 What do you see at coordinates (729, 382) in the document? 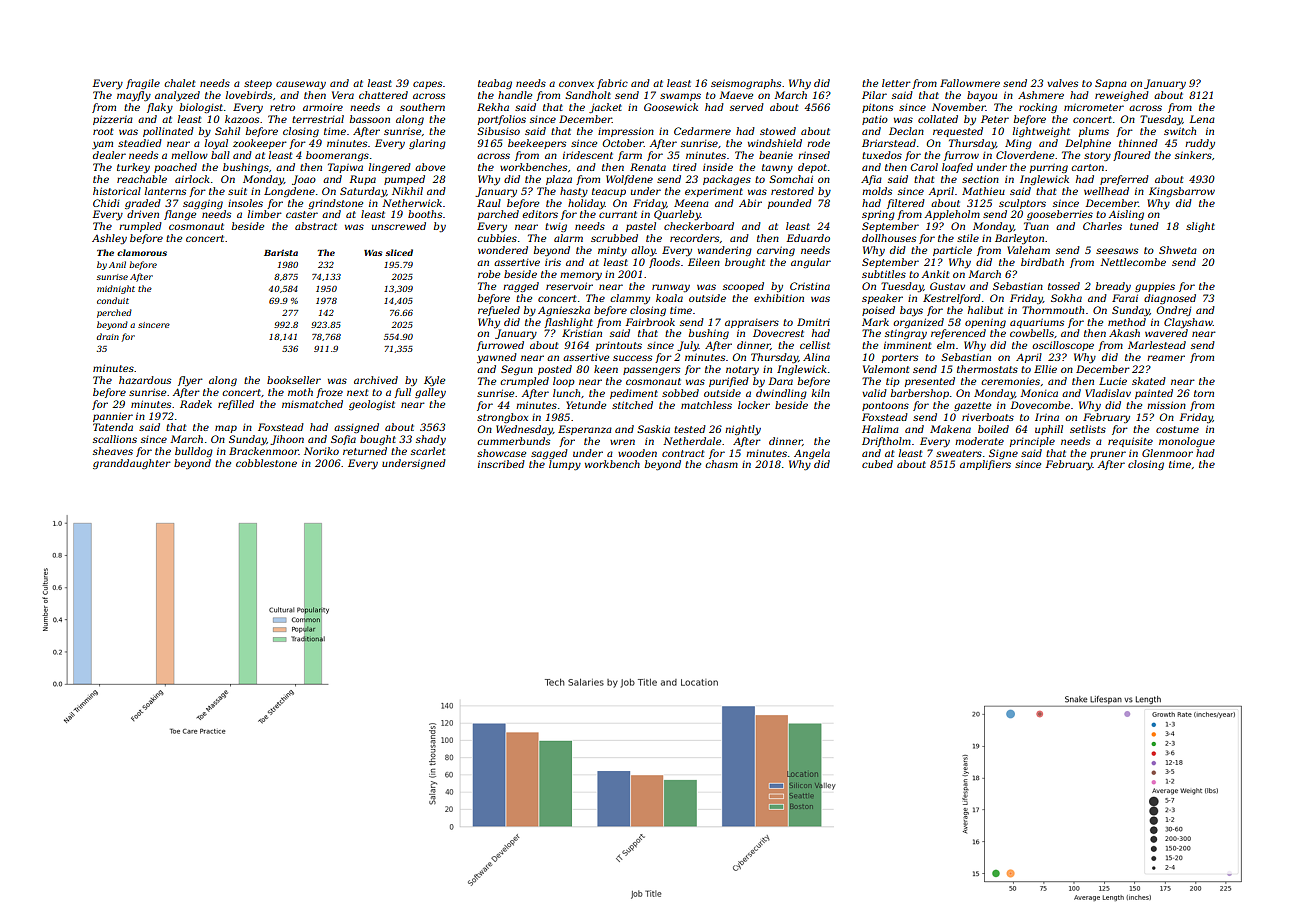
I see `purified` at bounding box center [729, 382].
